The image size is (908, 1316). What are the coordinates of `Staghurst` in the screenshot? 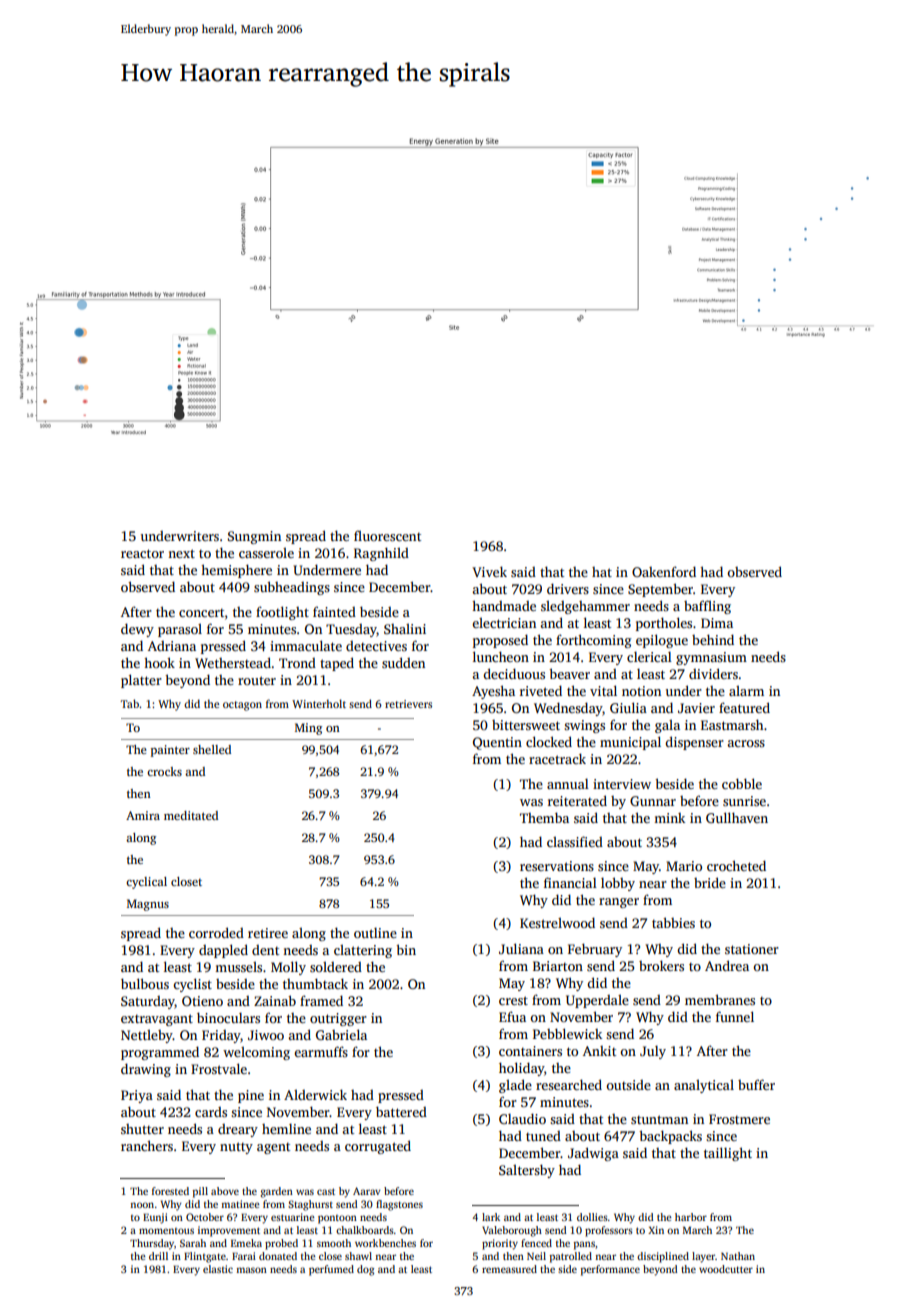 It's located at (310, 1205).
